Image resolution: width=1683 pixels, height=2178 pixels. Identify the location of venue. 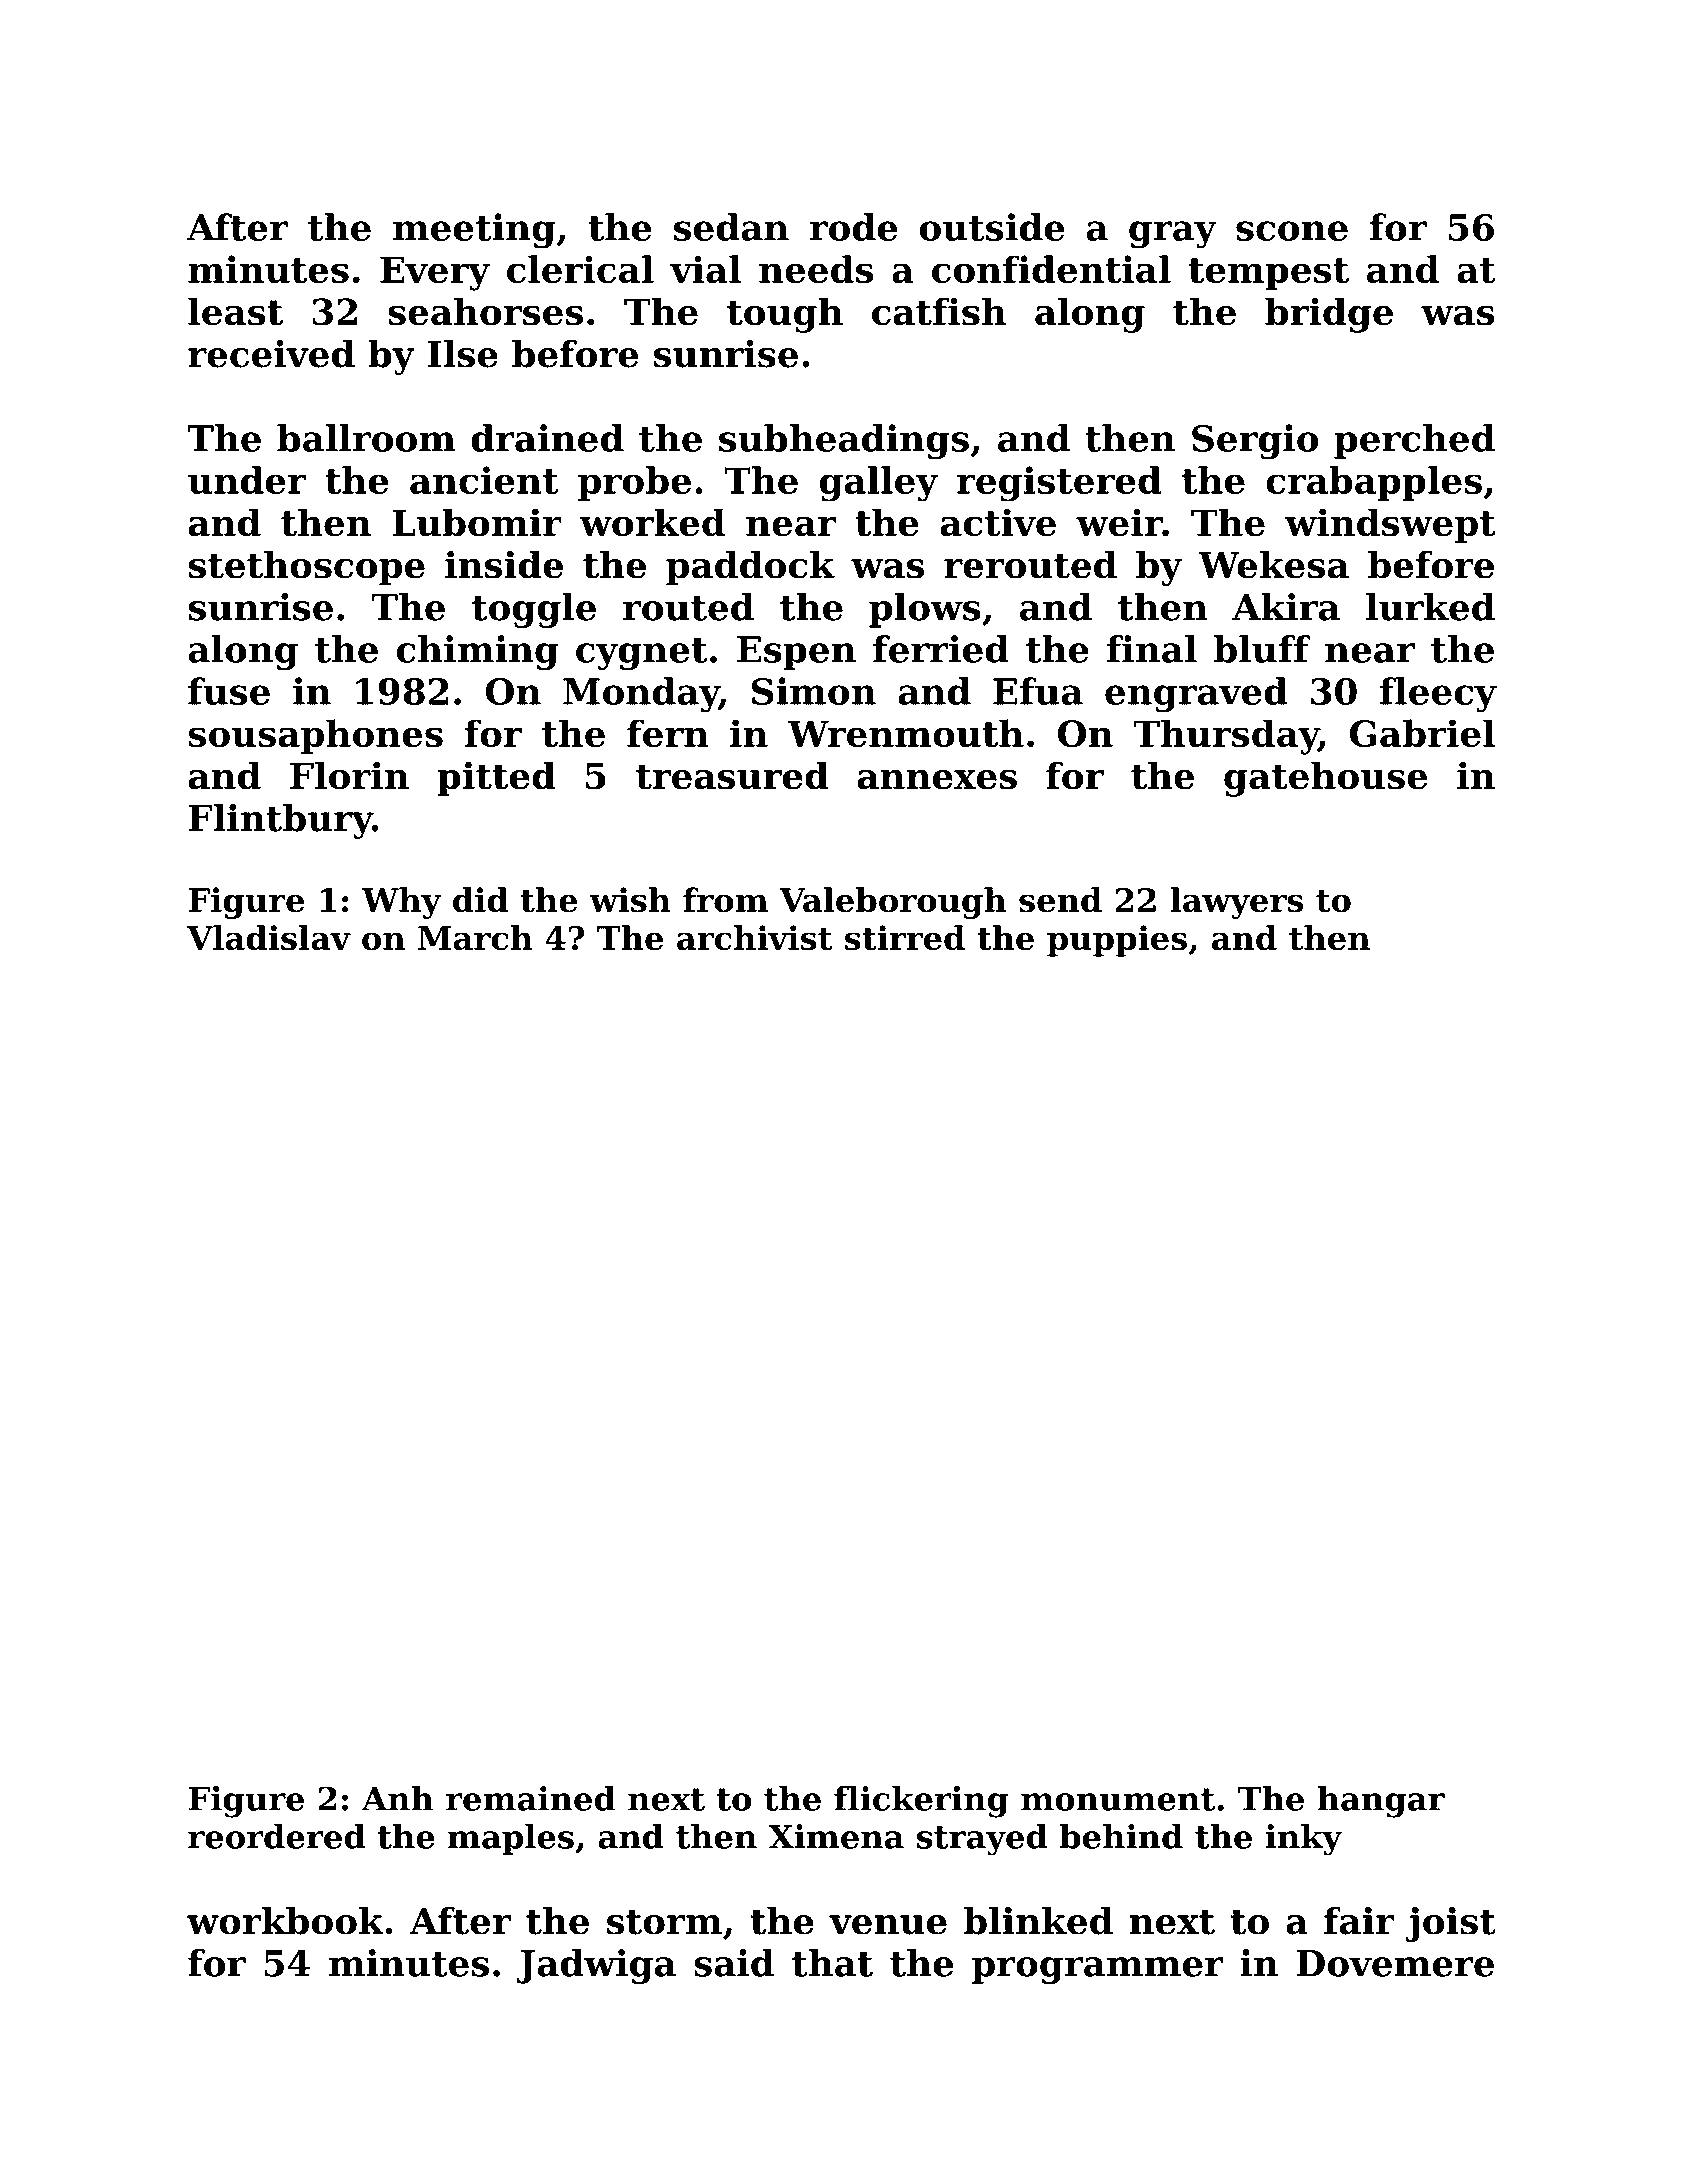
(888, 1925).
